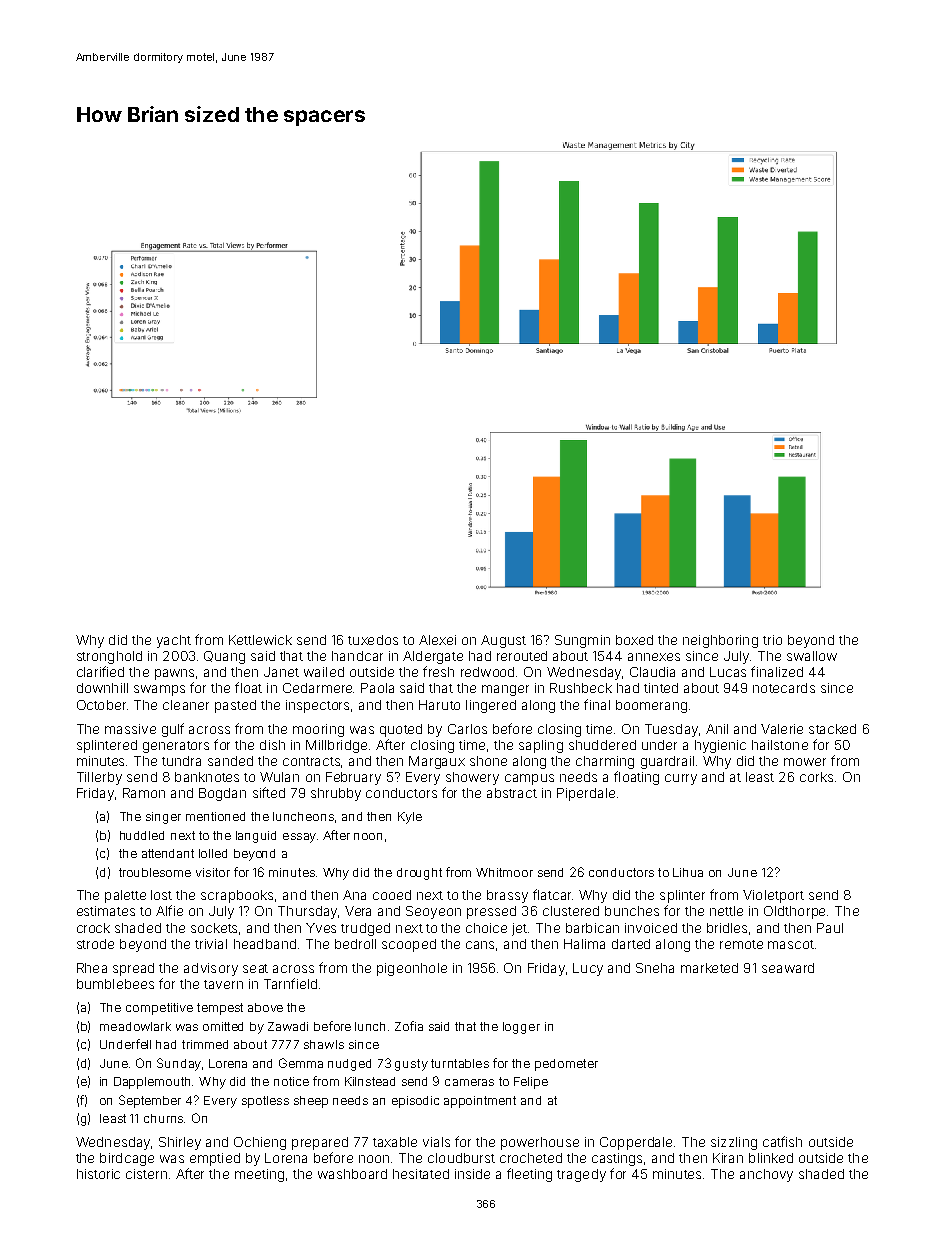  Describe the element at coordinates (741, 944) in the screenshot. I see `remote` at that location.
